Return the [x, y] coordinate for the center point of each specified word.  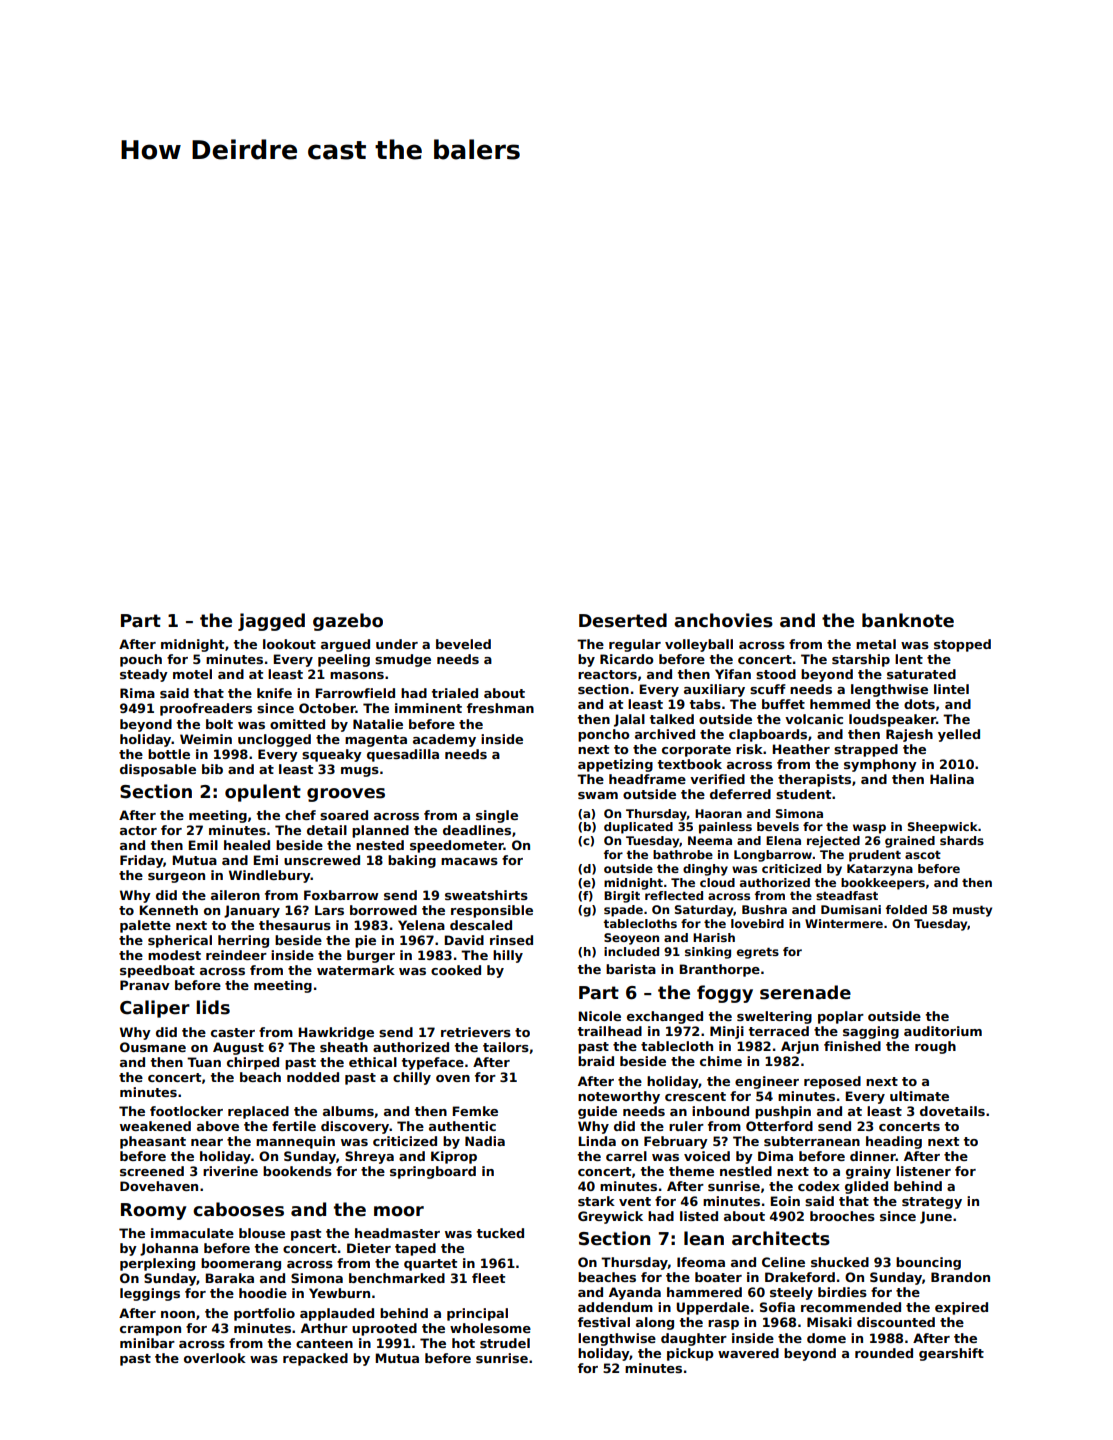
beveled [463, 644]
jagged [271, 622]
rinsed [511, 940]
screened [152, 1171]
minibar [147, 1343]
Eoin [785, 1201]
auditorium [943, 1031]
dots [919, 704]
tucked [500, 1233]
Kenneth [168, 910]
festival [604, 1322]
